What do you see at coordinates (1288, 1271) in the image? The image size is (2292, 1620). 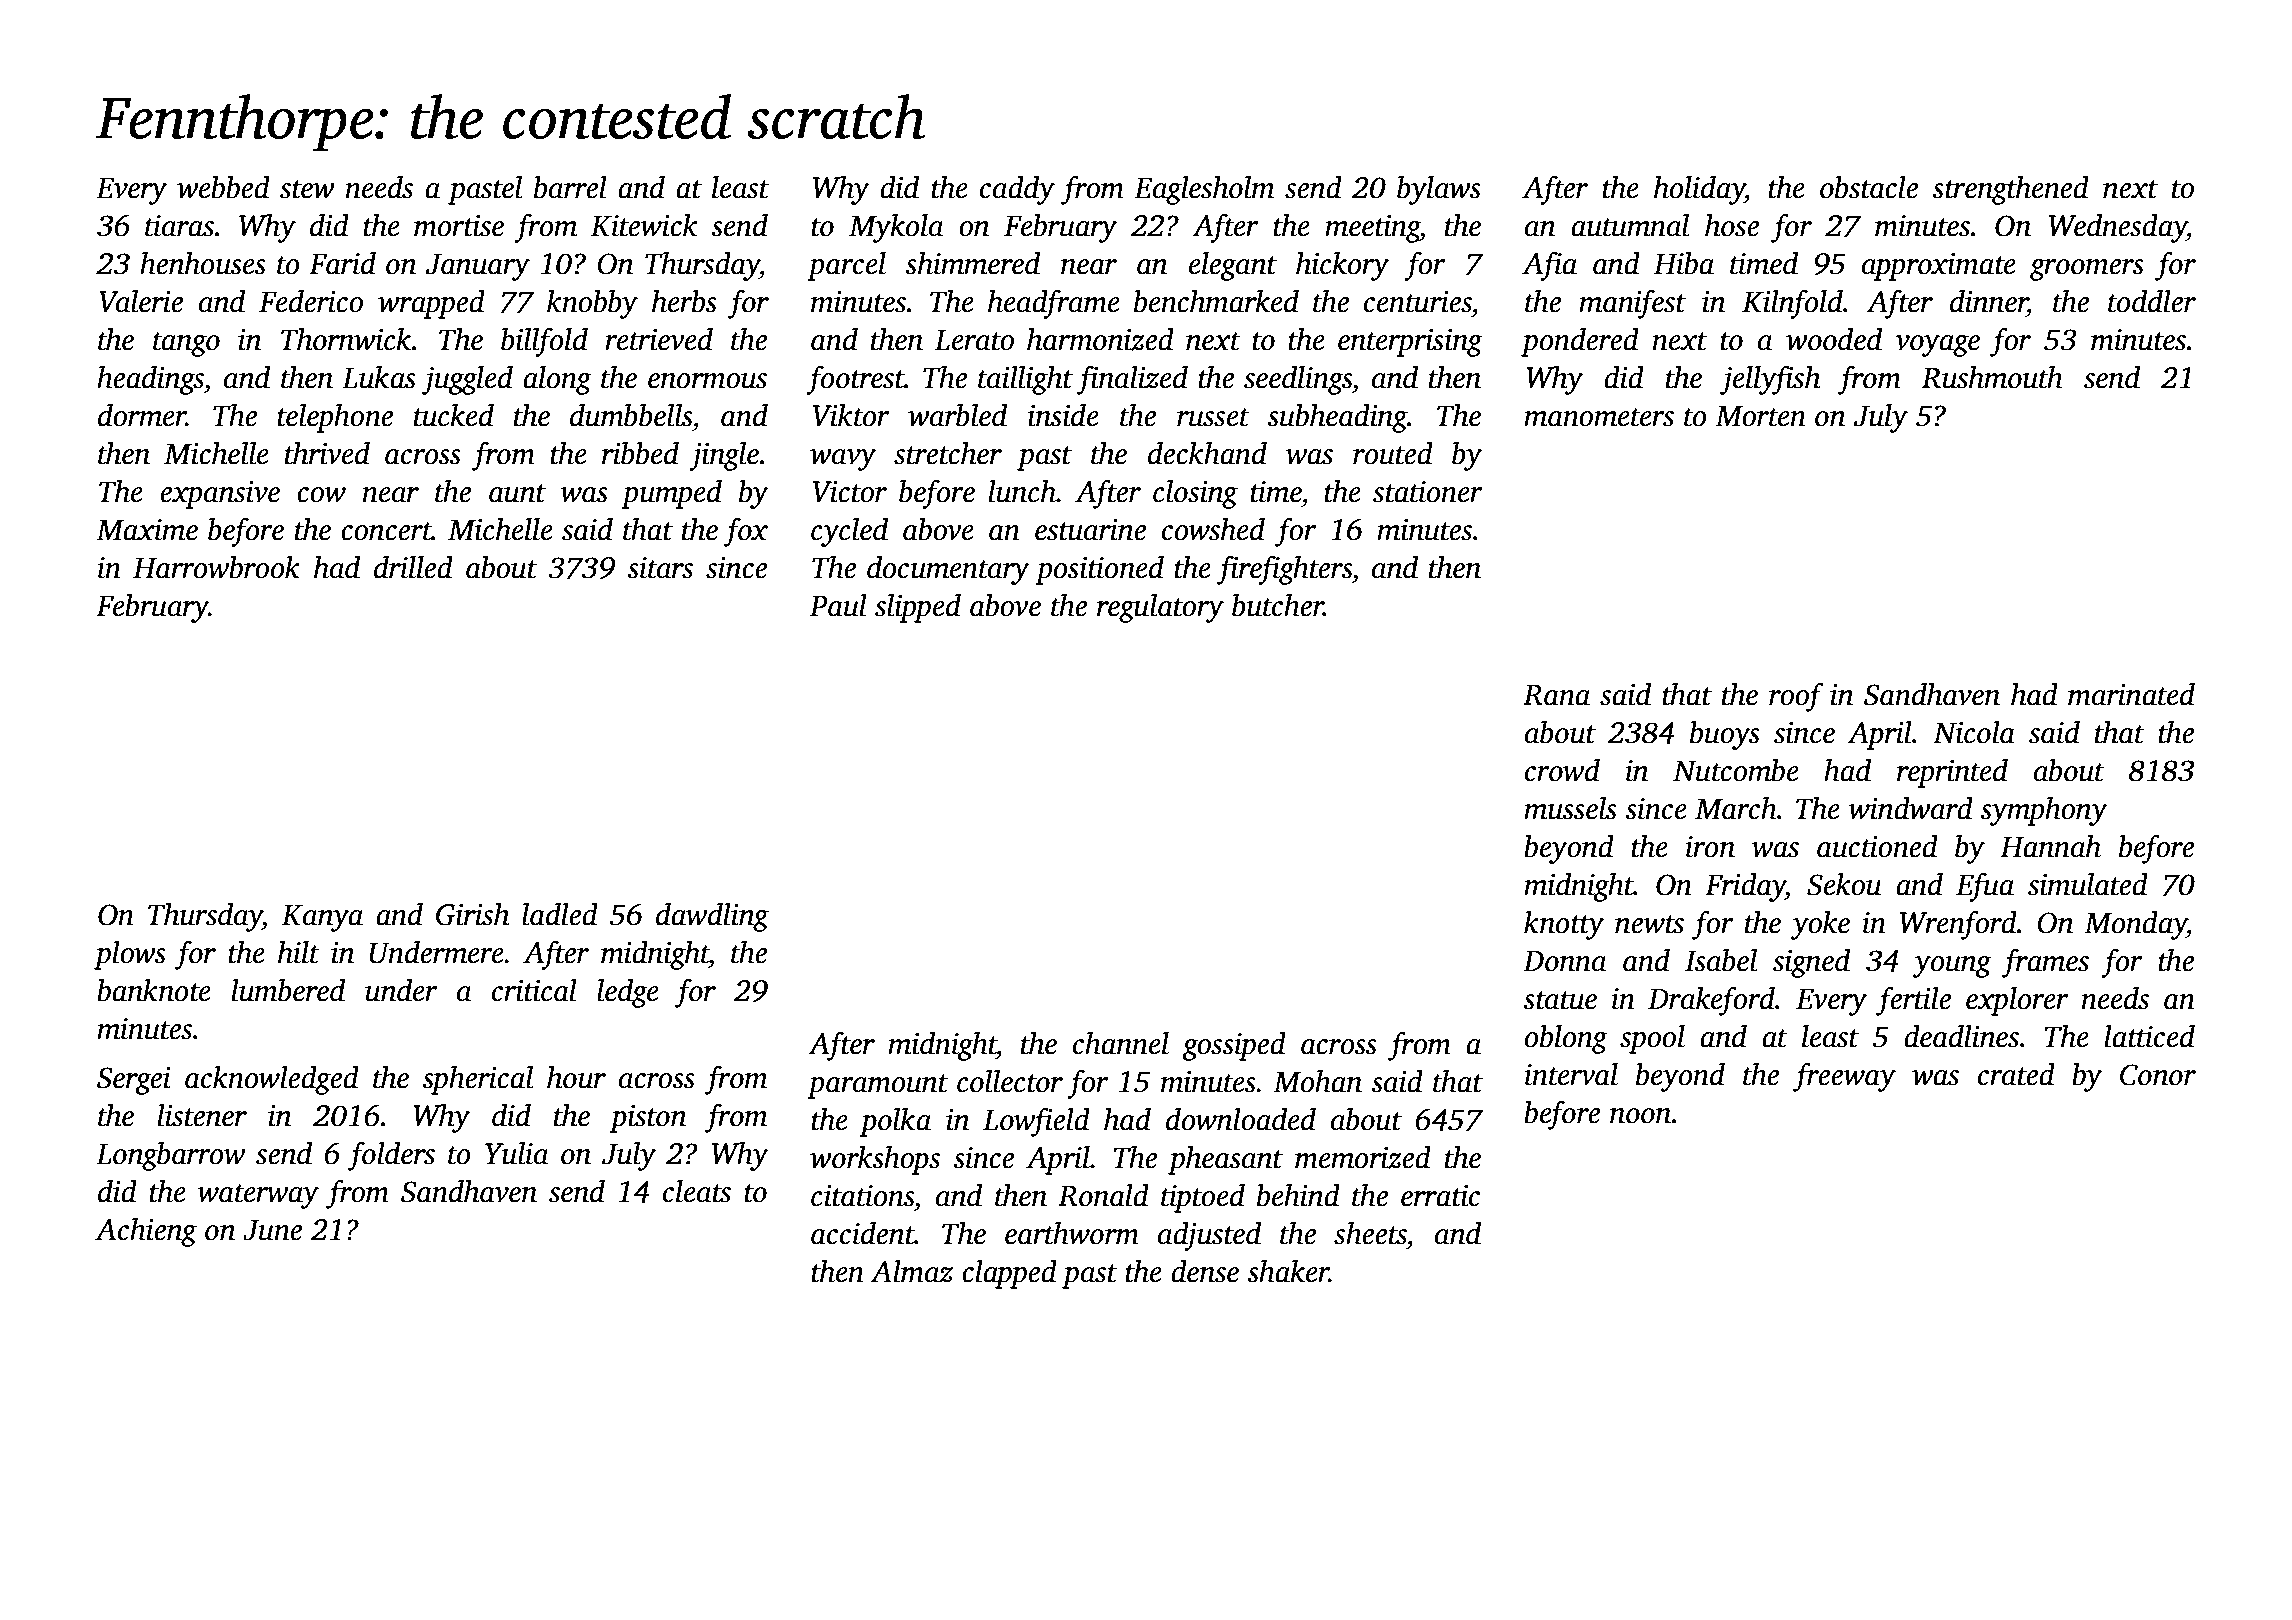 I see `shaker` at bounding box center [1288, 1271].
